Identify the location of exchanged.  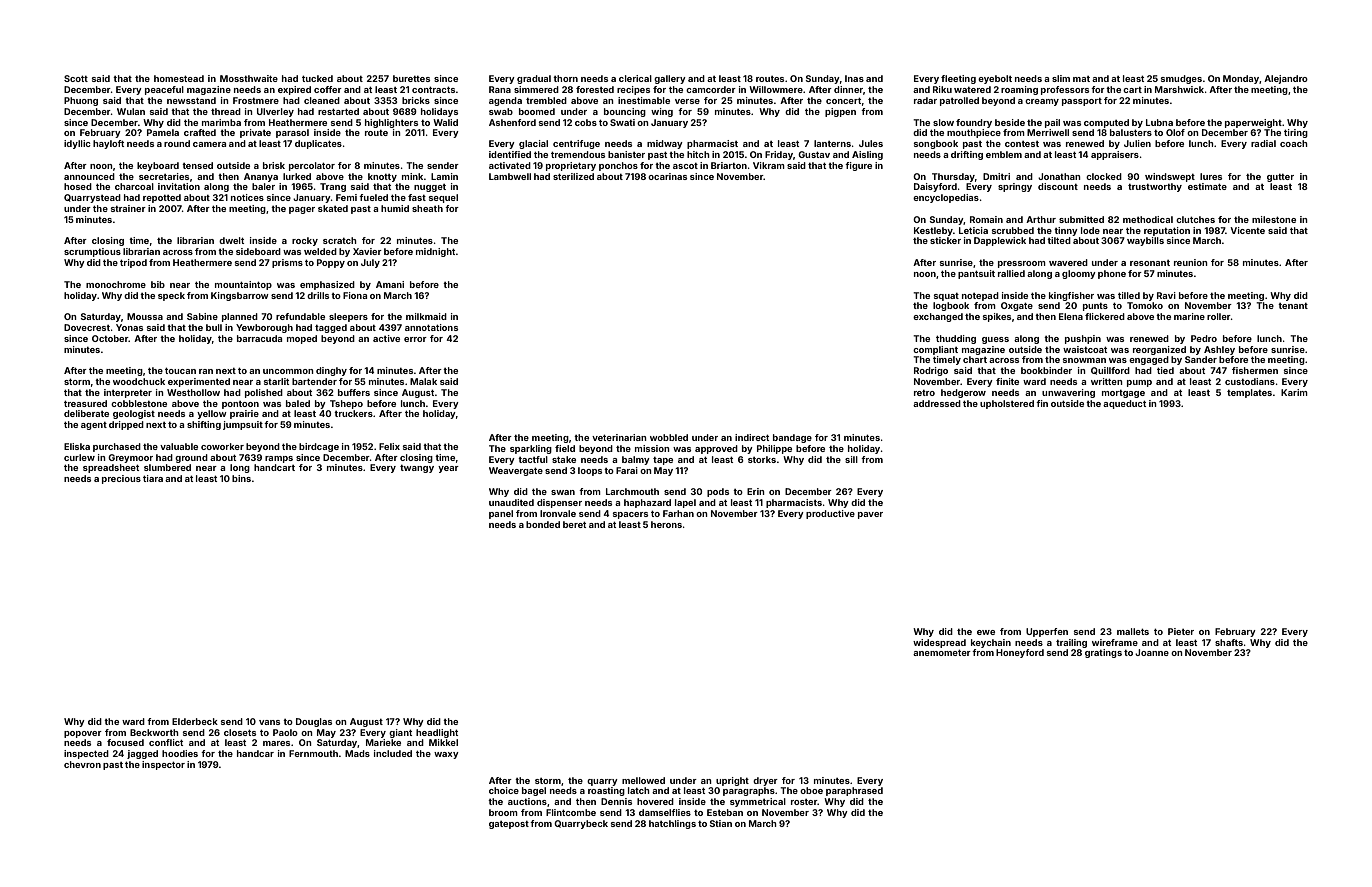
(938, 317).
